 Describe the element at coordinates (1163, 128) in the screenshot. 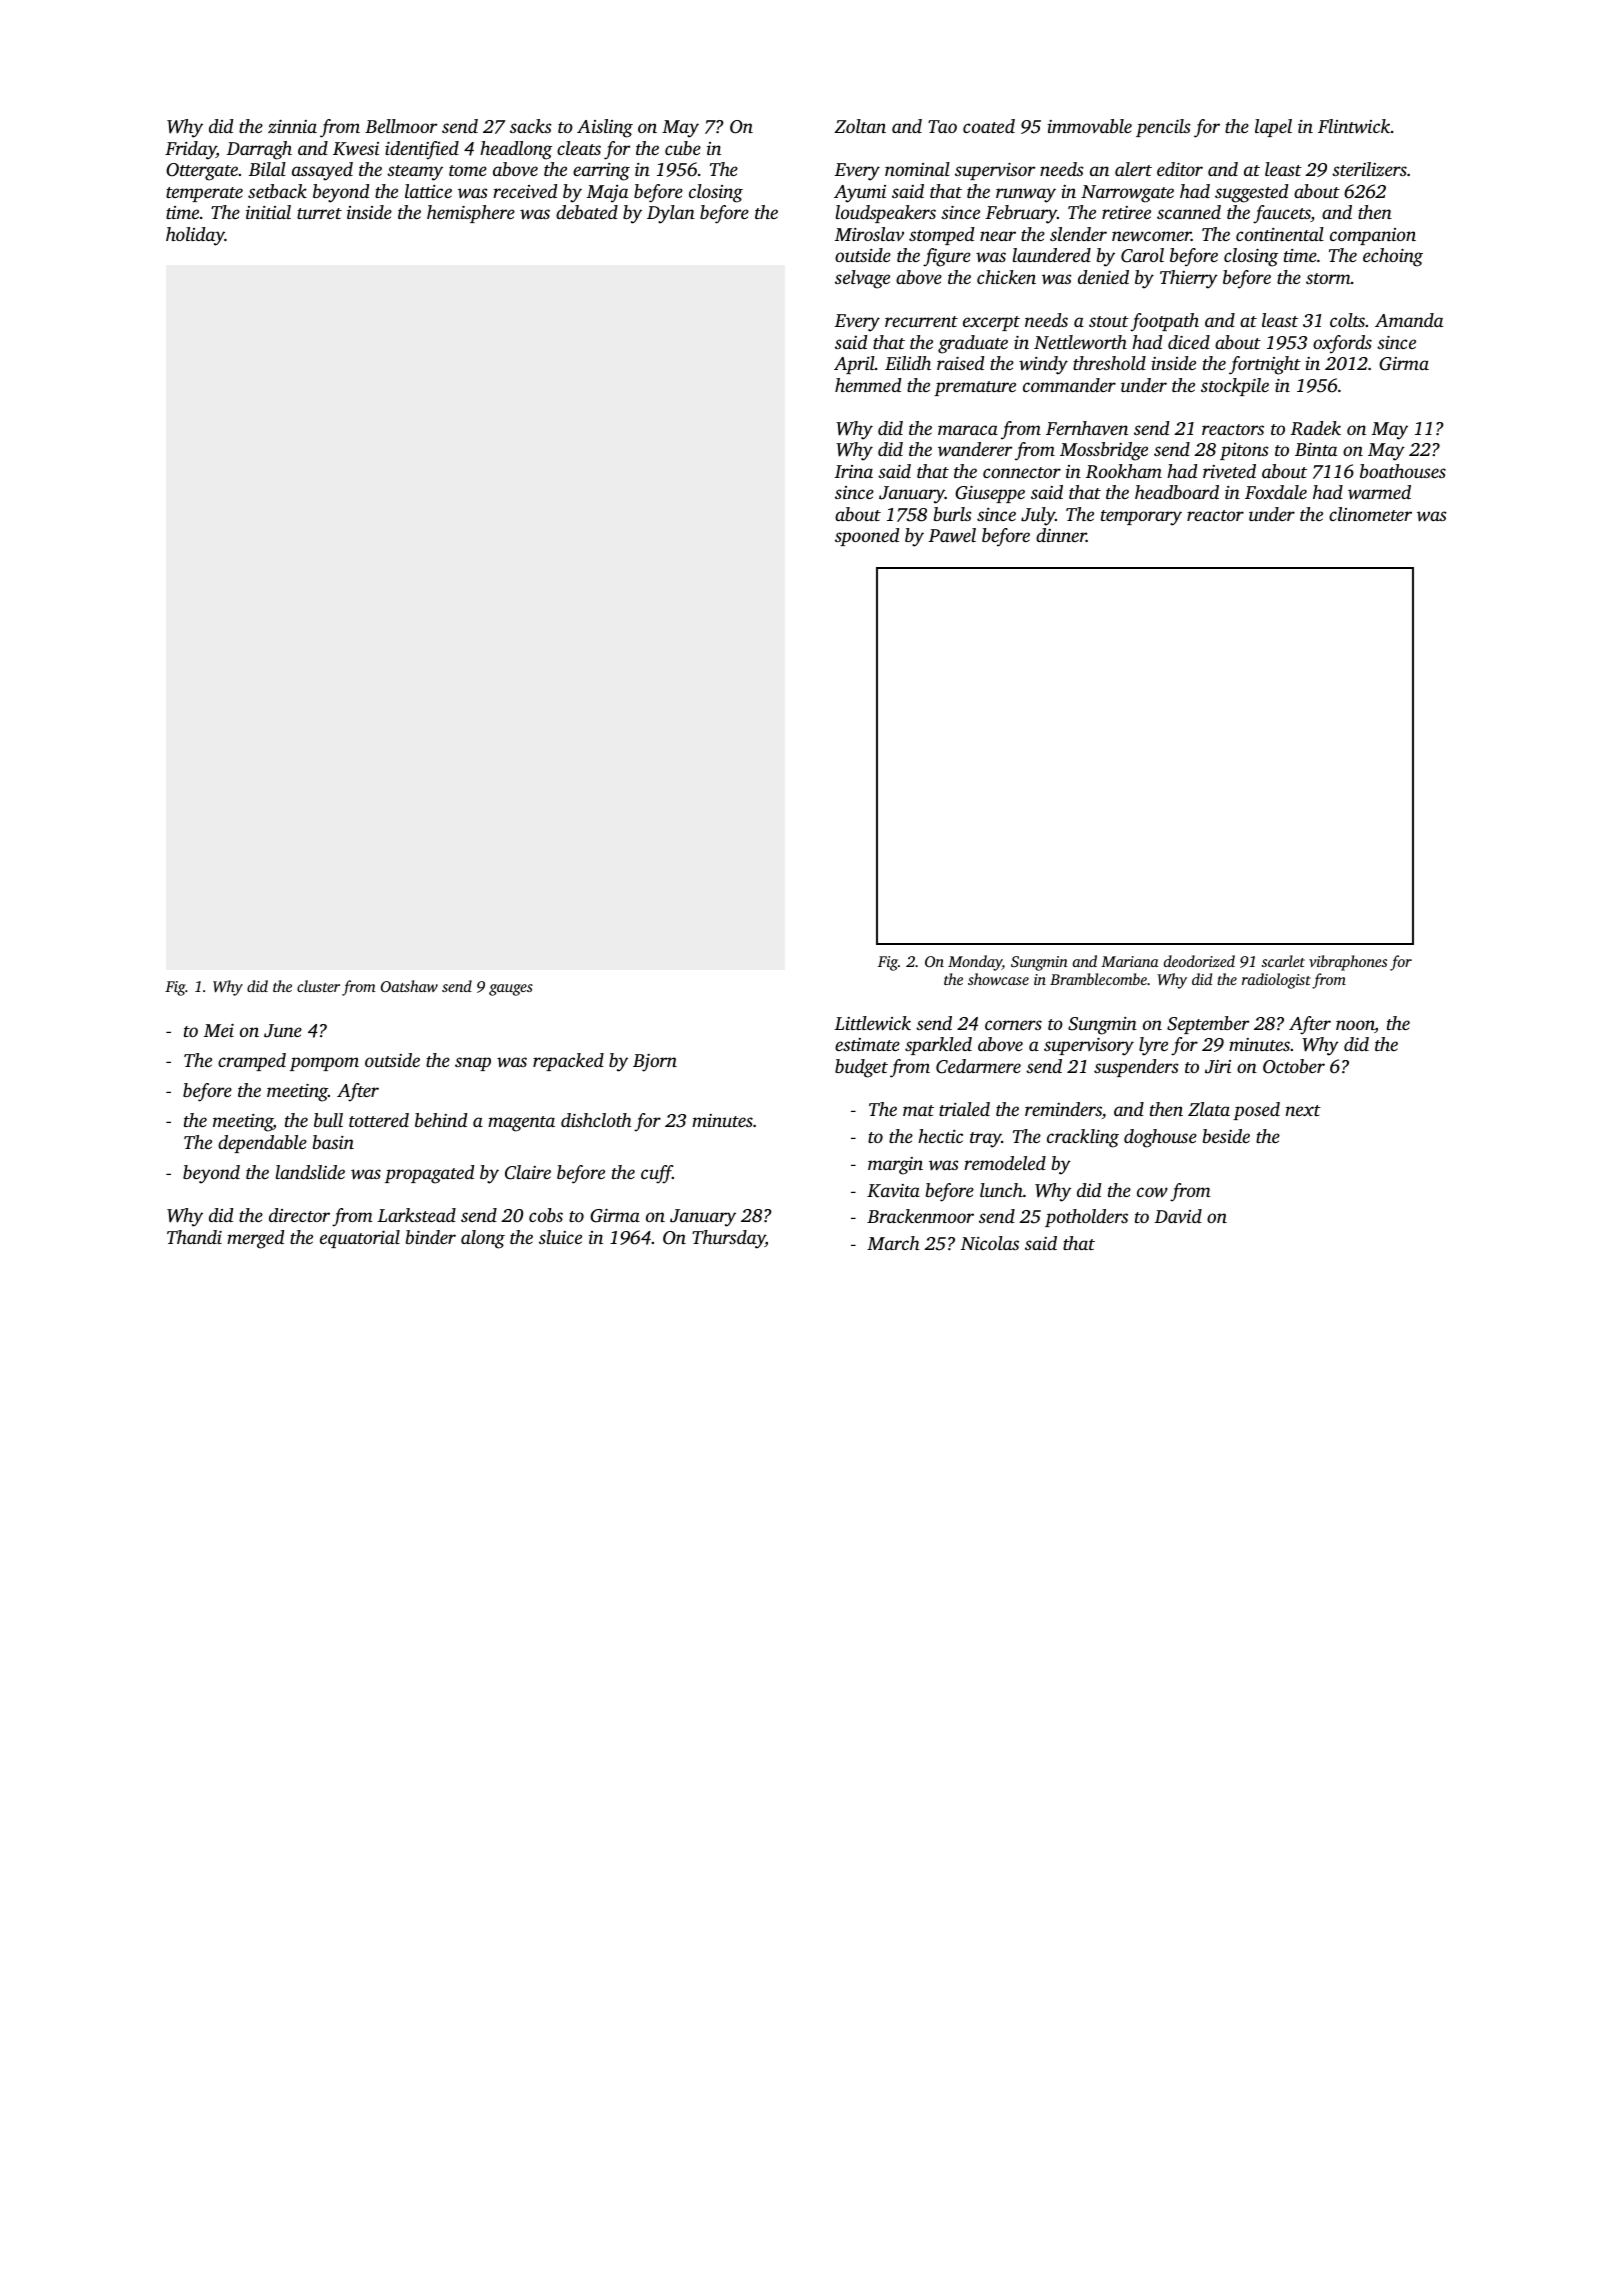

I see `pencils` at that location.
